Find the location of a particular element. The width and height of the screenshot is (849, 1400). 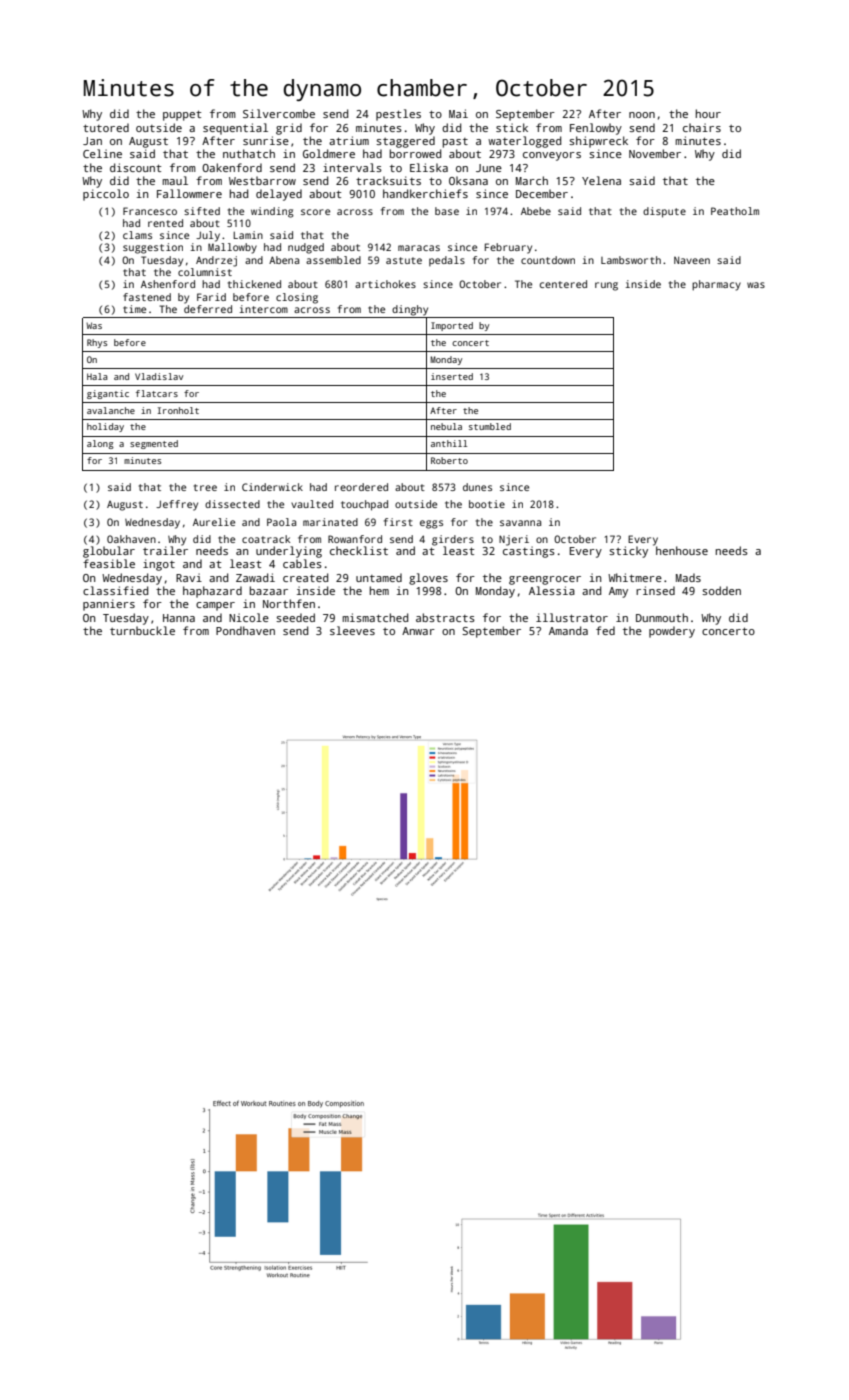

pedals is located at coordinates (447, 261).
